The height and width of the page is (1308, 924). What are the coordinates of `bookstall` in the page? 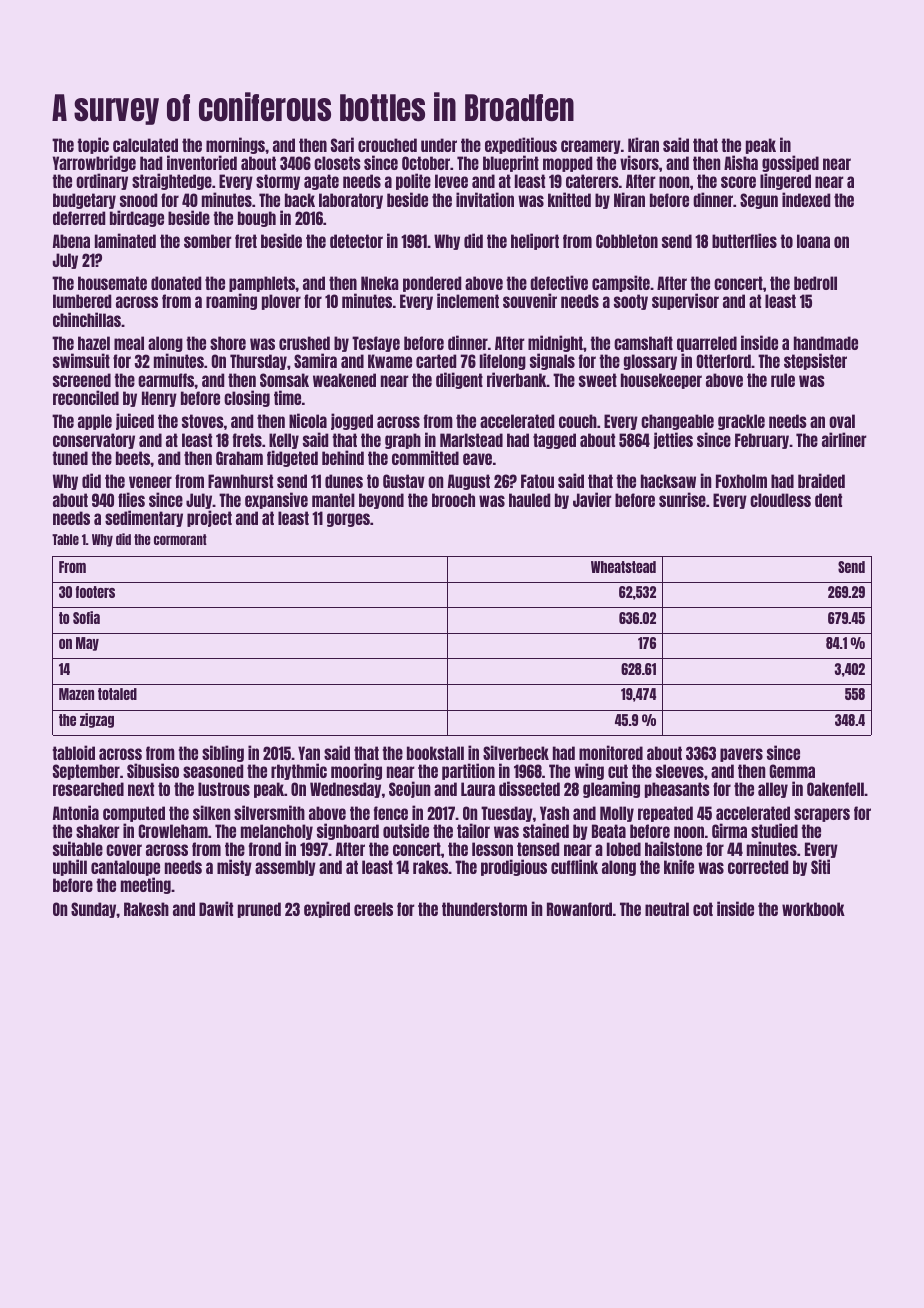 It's located at (435, 753).
